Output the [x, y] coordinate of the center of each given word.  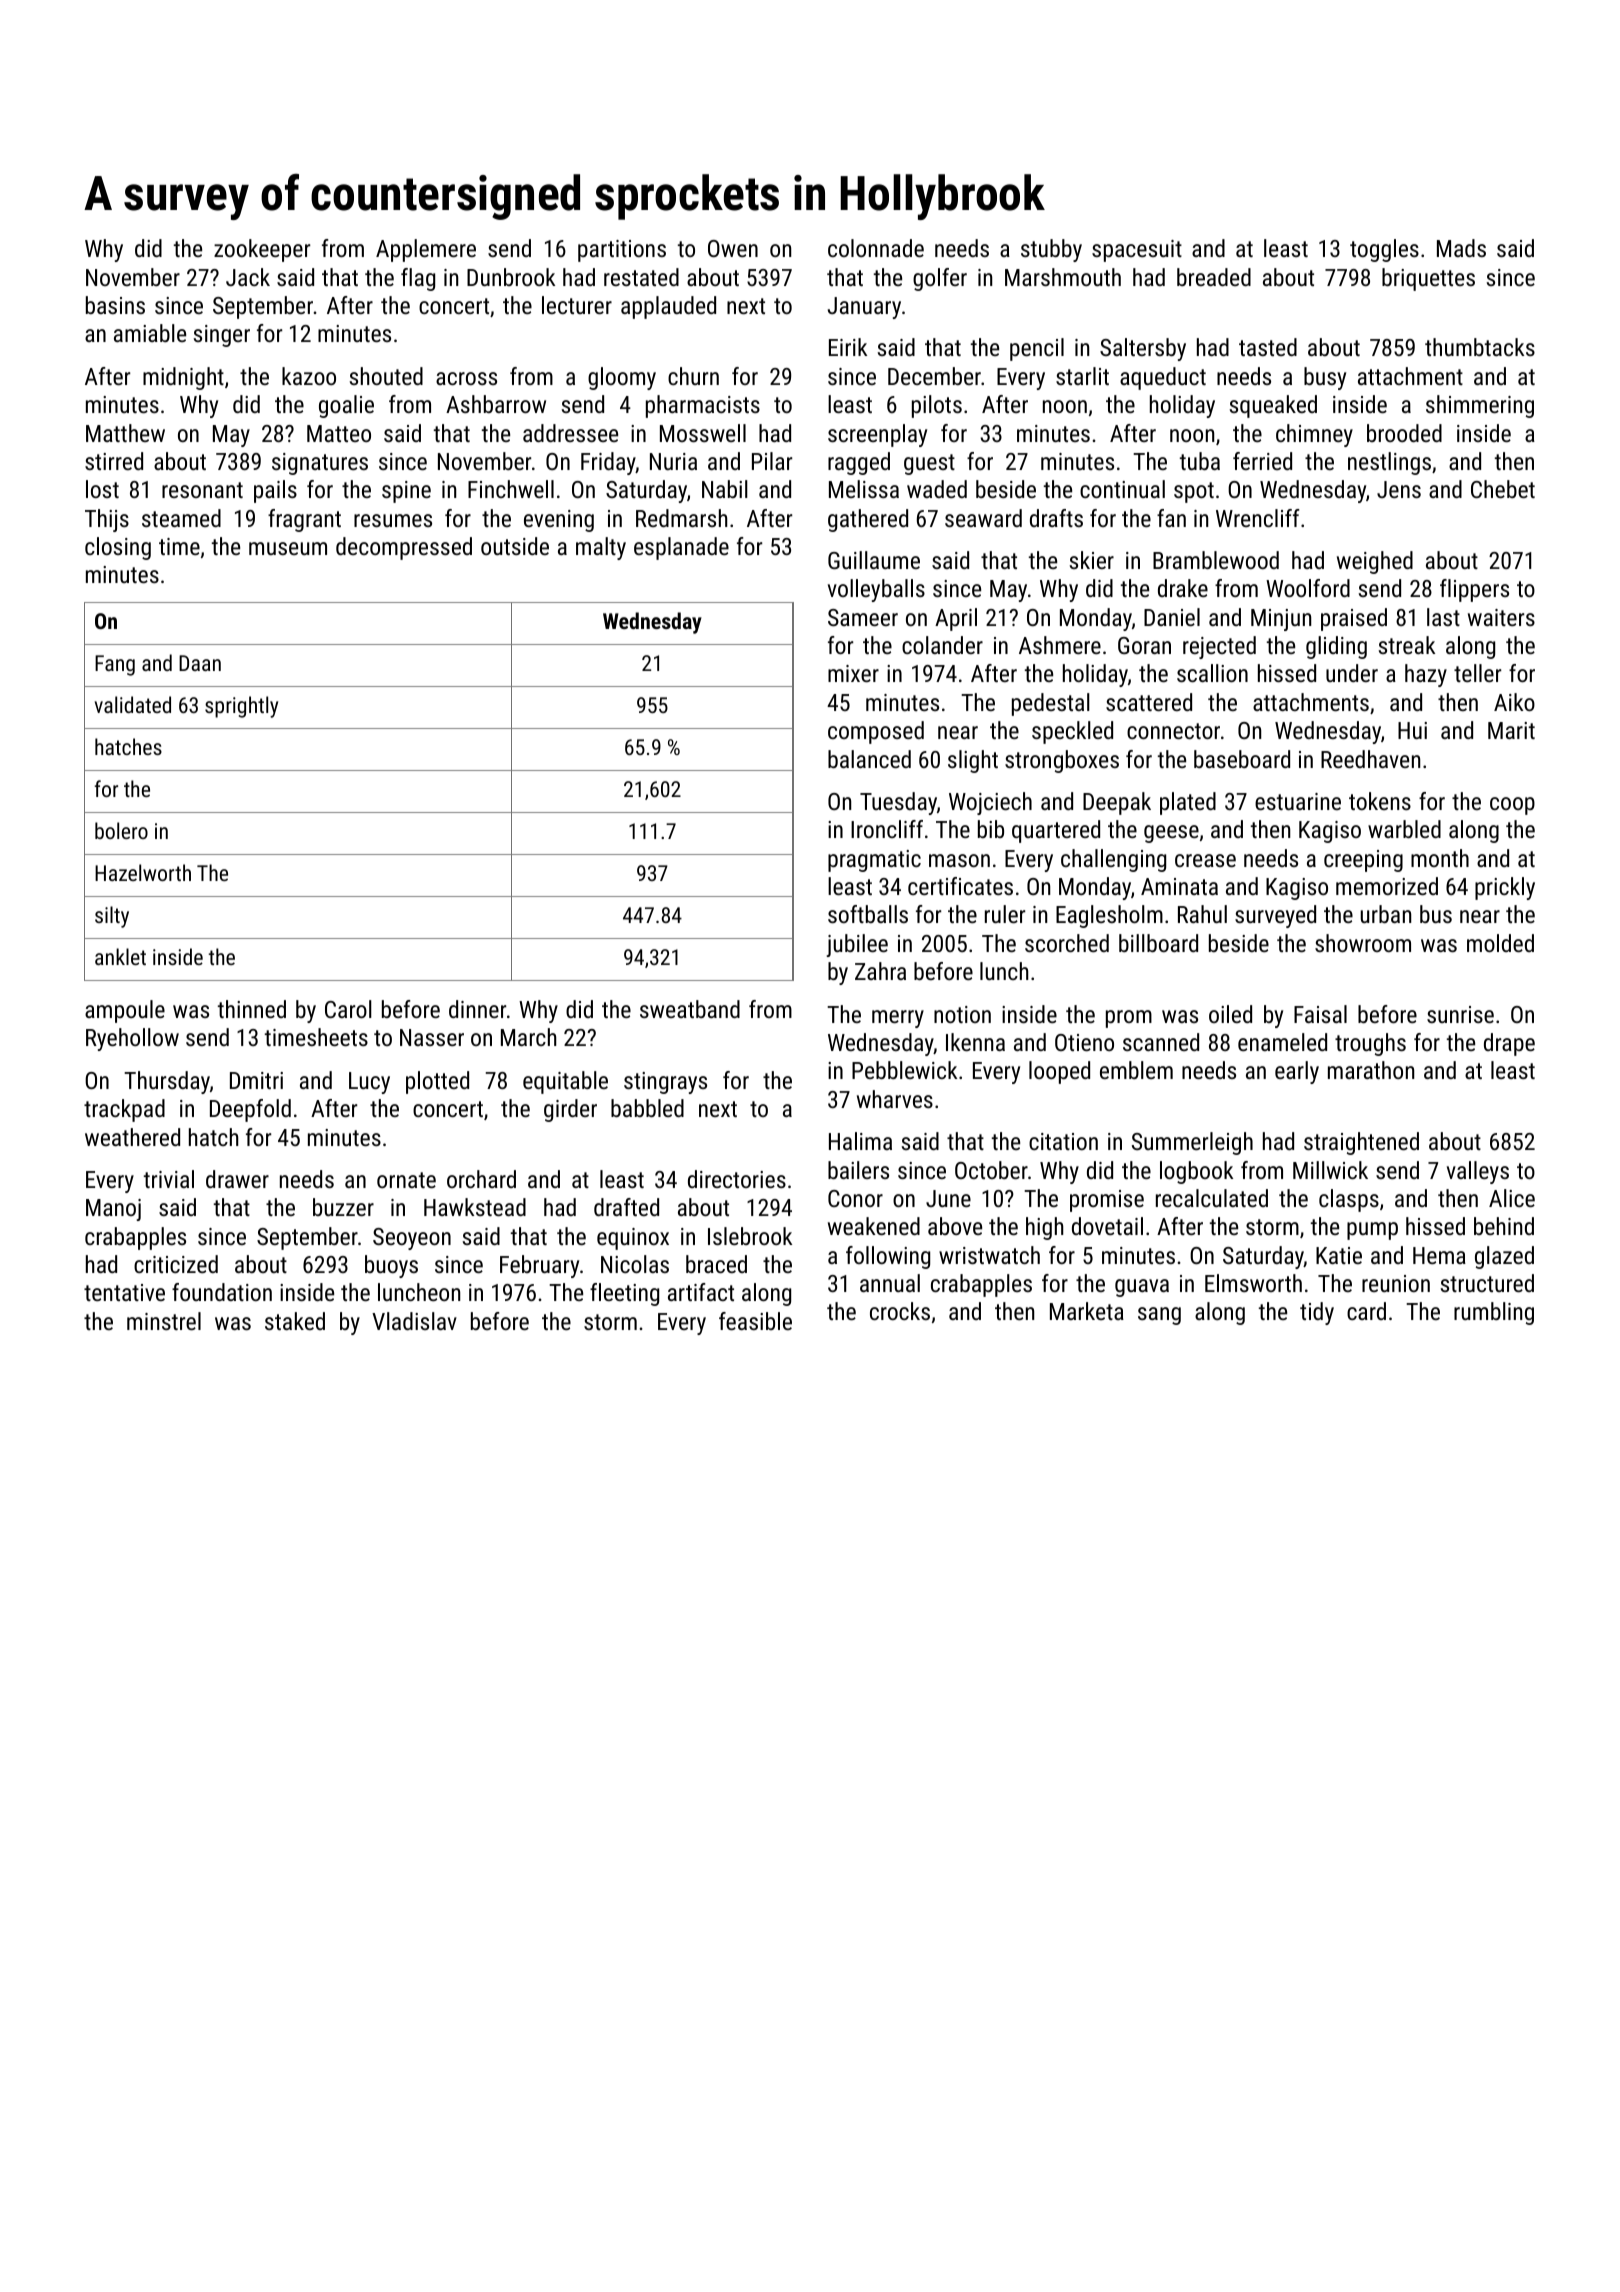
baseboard [1242, 759]
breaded [1214, 277]
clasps [1349, 1200]
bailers [858, 1170]
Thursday [167, 1082]
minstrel [164, 1321]
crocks [900, 1311]
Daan [200, 663]
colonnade [876, 248]
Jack [248, 277]
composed [876, 732]
